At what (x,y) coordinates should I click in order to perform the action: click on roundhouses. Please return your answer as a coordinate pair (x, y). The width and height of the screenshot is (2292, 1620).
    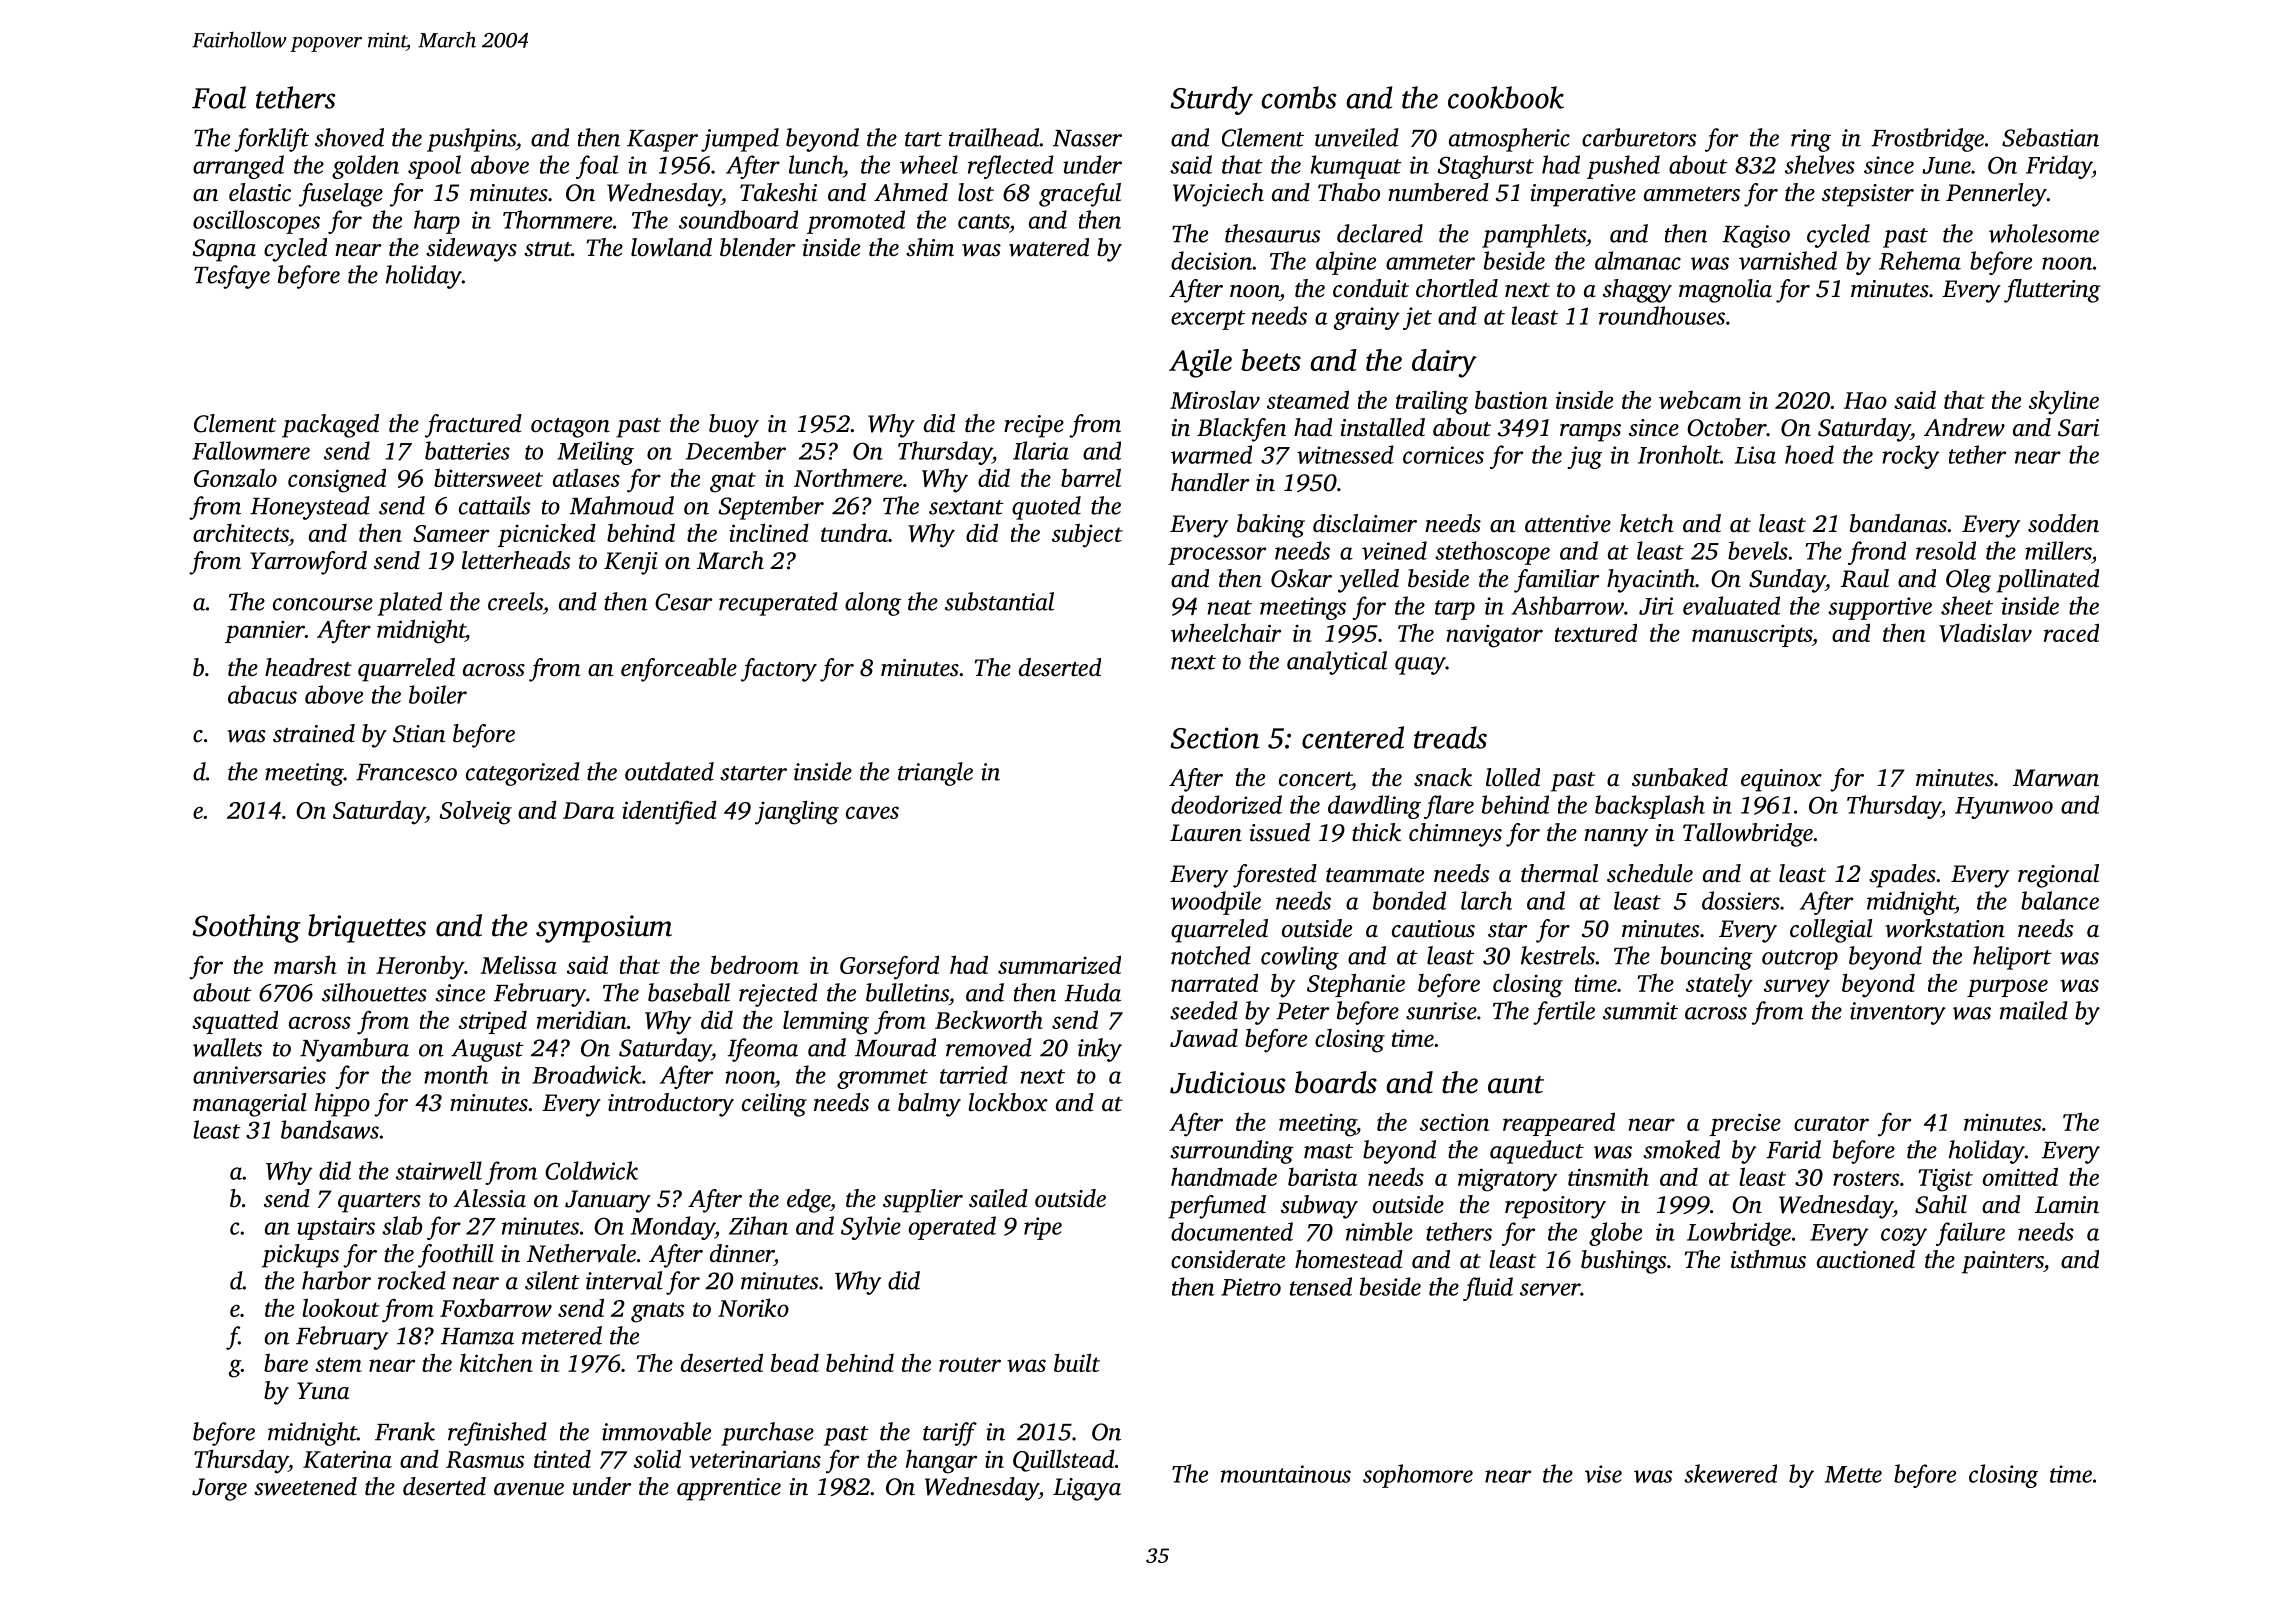
    Looking at the image, I should click on (1662, 315).
